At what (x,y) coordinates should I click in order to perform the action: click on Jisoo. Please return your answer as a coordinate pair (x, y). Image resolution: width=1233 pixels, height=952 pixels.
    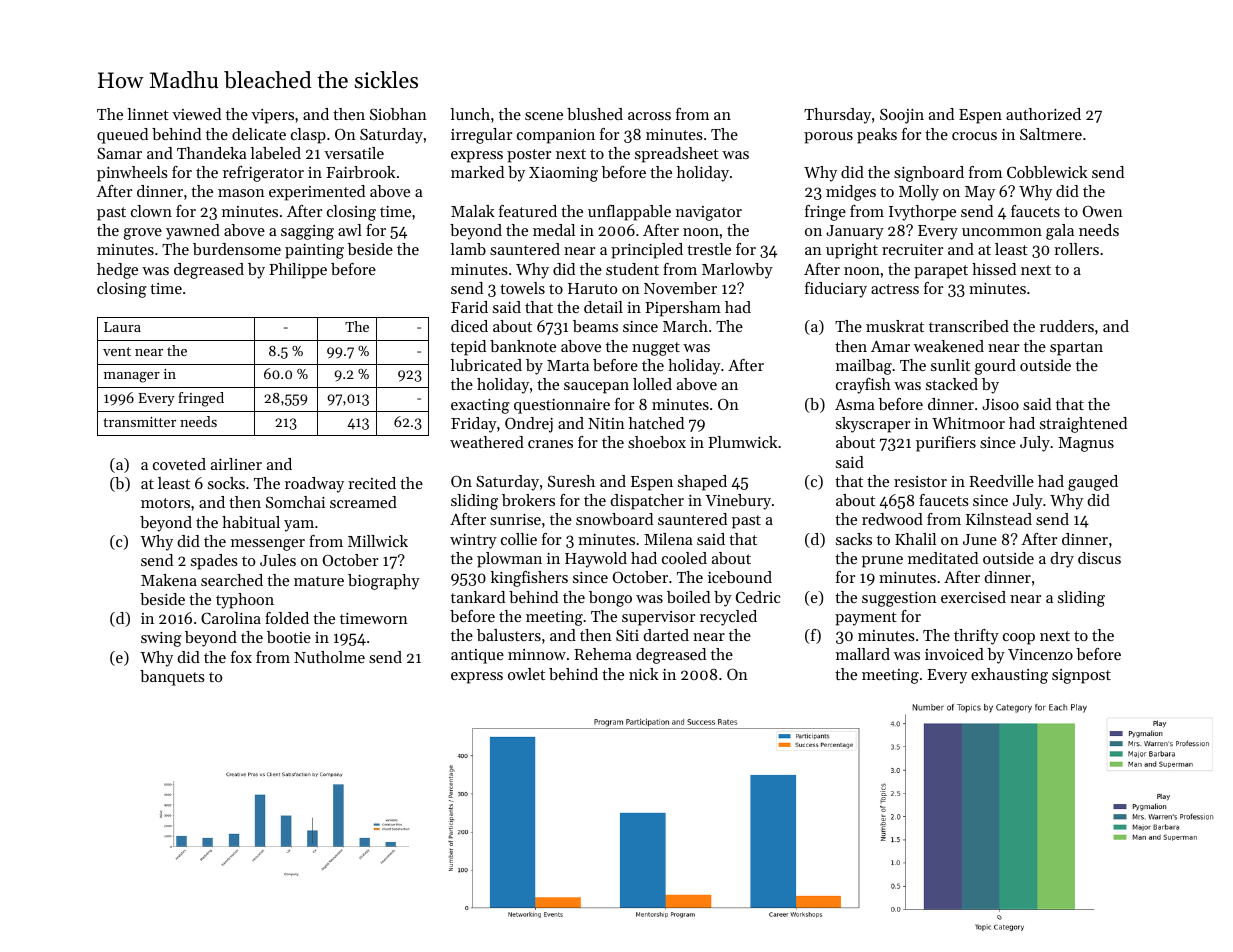
    Looking at the image, I should click on (1000, 404).
